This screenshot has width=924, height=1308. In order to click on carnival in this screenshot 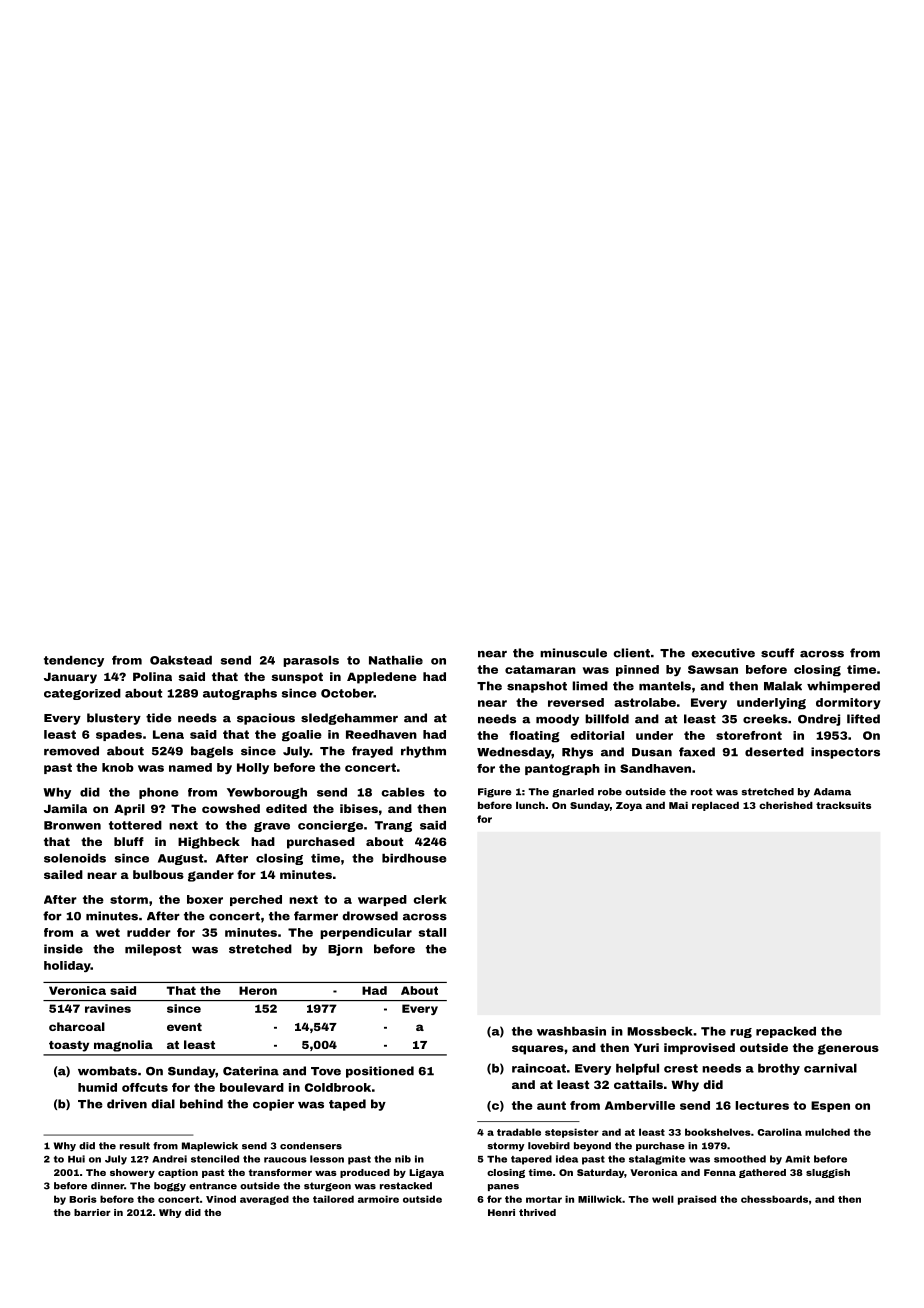, I will do `click(830, 1068)`.
